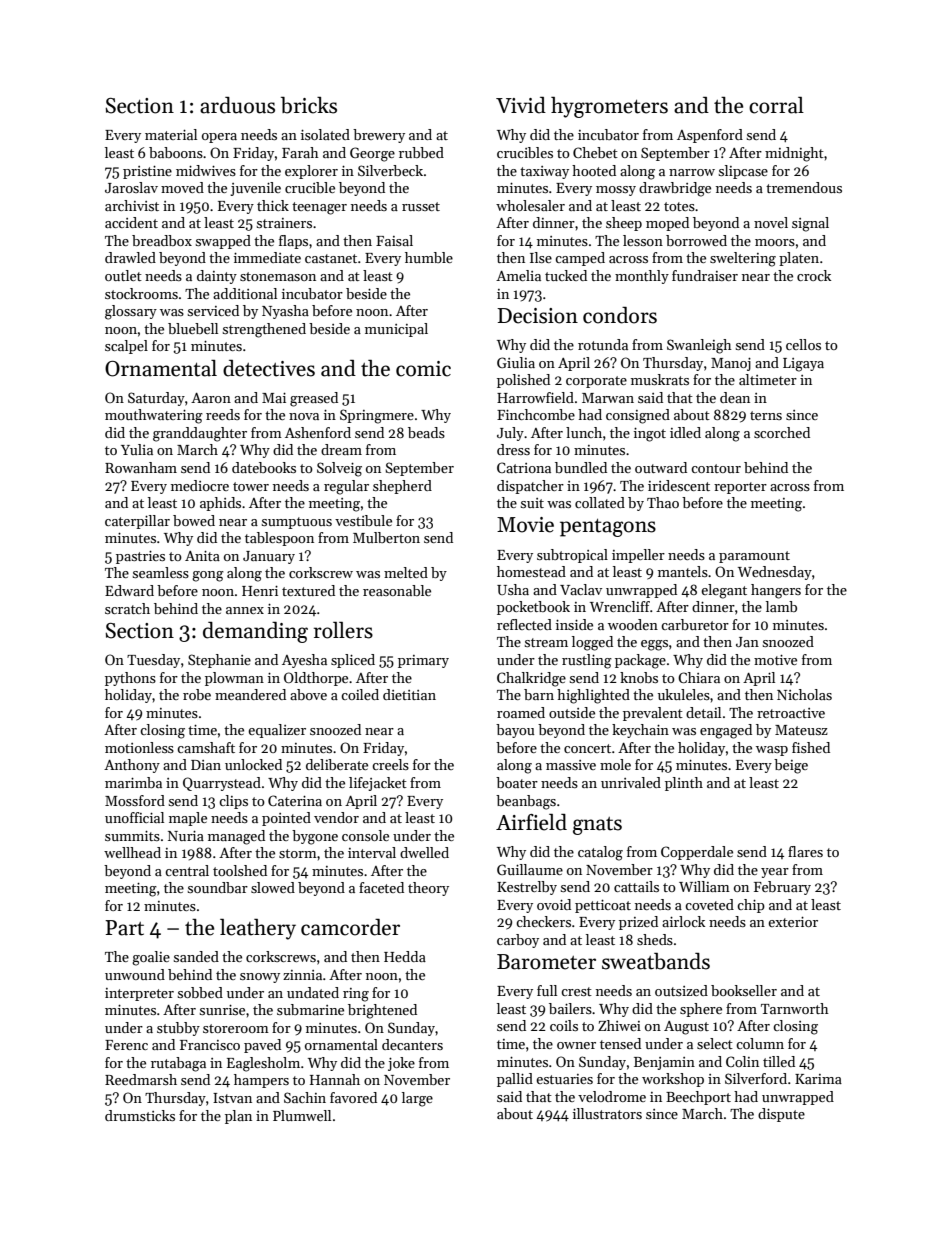  I want to click on plan, so click(238, 1117).
